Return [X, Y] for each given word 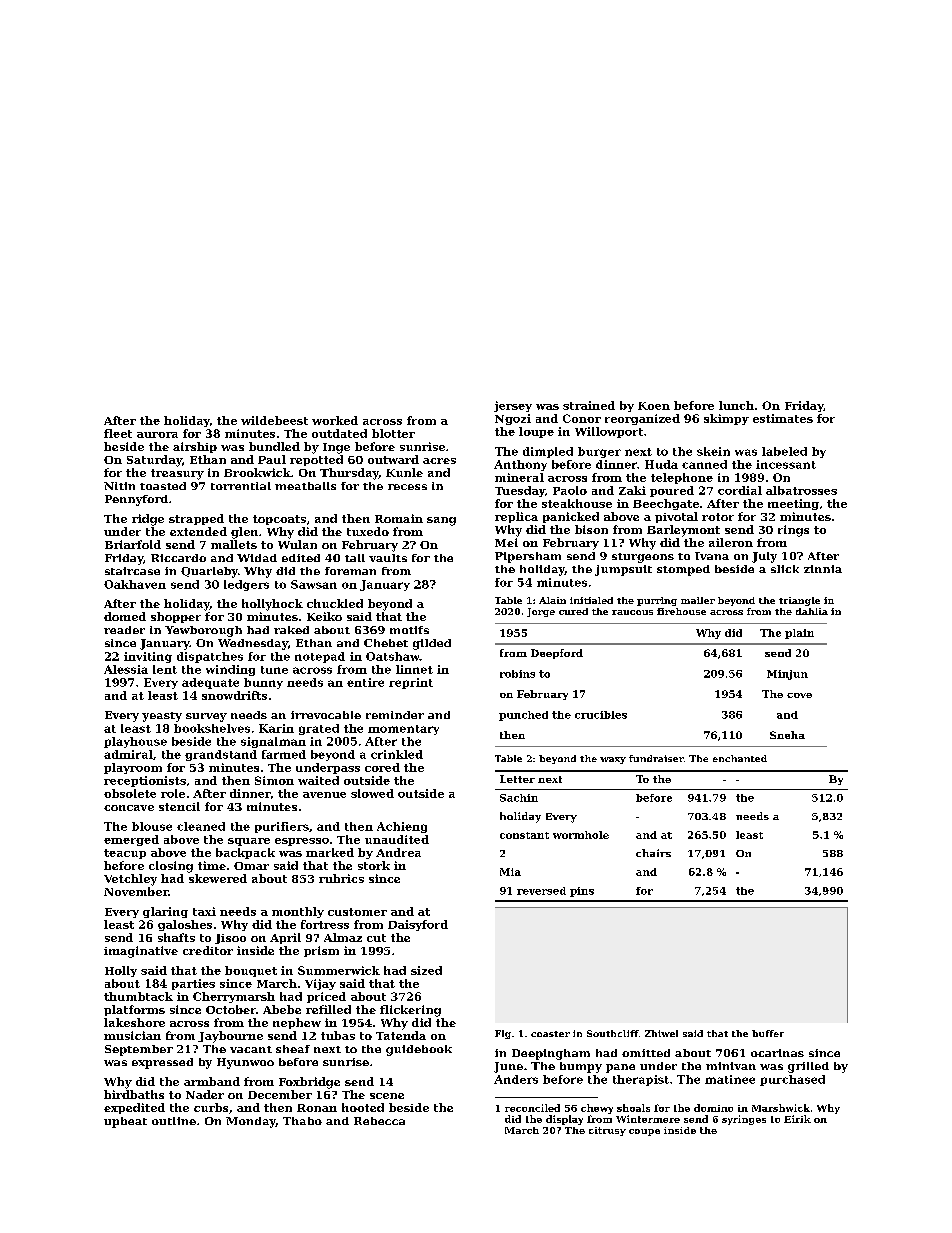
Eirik [797, 1119]
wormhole [581, 835]
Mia [510, 872]
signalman [273, 742]
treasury [177, 474]
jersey [513, 406]
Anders [516, 1079]
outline [174, 1121]
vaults [388, 558]
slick [785, 569]
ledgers [246, 585]
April [285, 938]
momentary [403, 730]
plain [799, 634]
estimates [783, 418]
